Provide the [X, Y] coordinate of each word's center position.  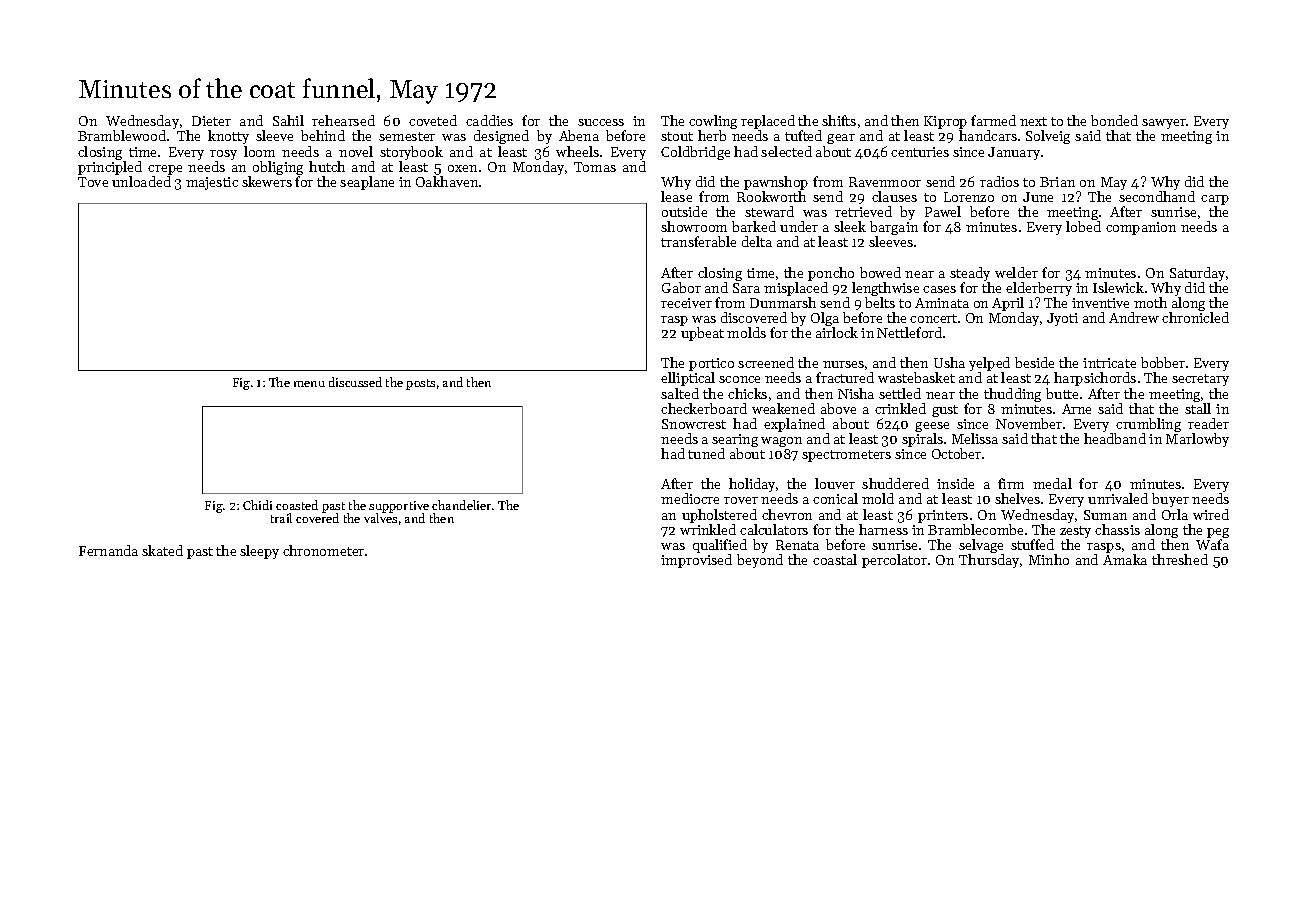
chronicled [1195, 317]
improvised [696, 561]
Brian [1057, 182]
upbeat [702, 334]
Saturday [1197, 274]
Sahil [288, 120]
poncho [831, 274]
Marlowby [1197, 440]
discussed [355, 382]
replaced [768, 122]
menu [309, 384]
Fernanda [108, 550]
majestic [212, 183]
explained [794, 425]
